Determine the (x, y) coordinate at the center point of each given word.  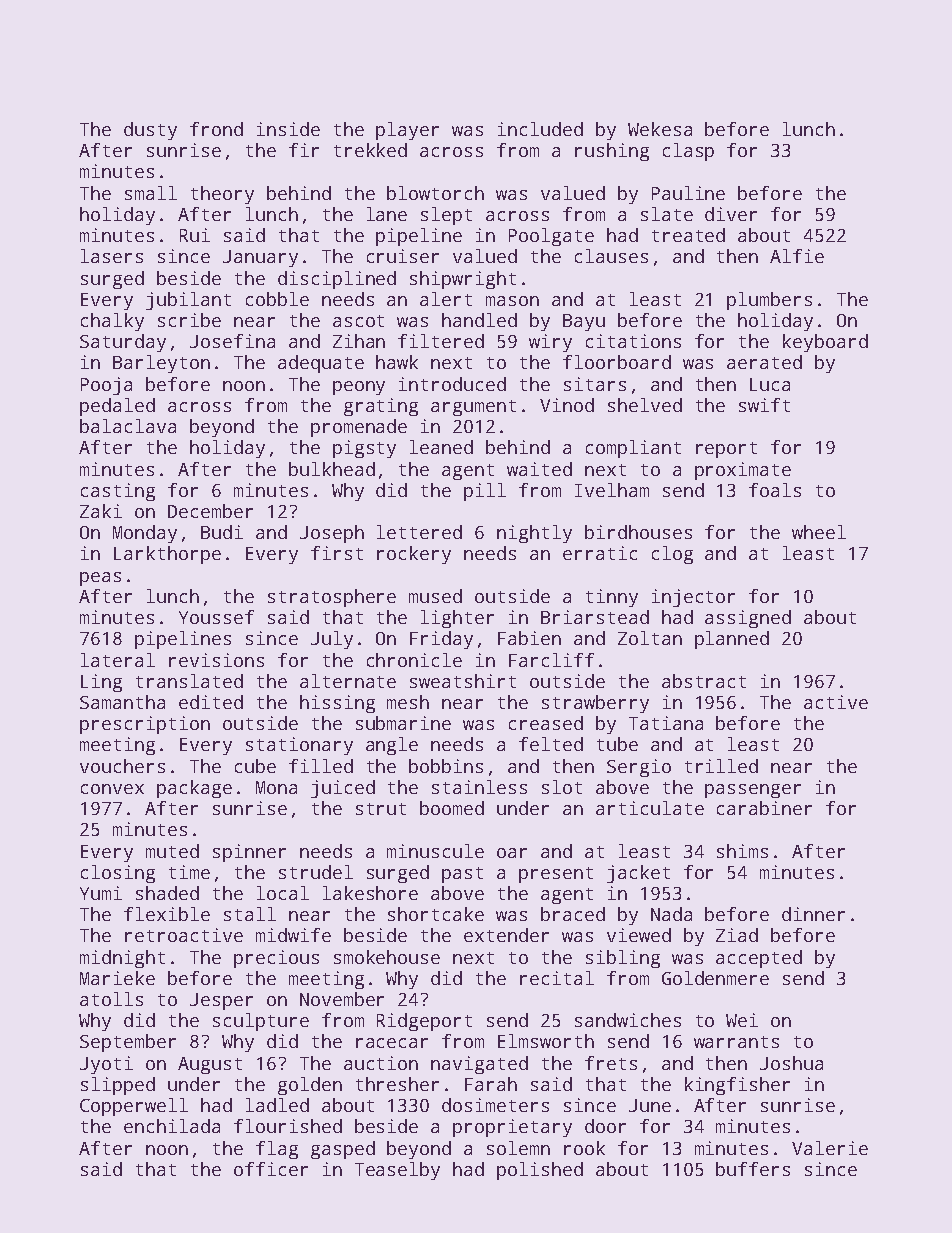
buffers (753, 1169)
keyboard (825, 343)
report (726, 450)
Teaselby (397, 1171)
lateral (118, 660)
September (128, 1043)
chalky (112, 322)
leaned (441, 447)
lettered (419, 532)
